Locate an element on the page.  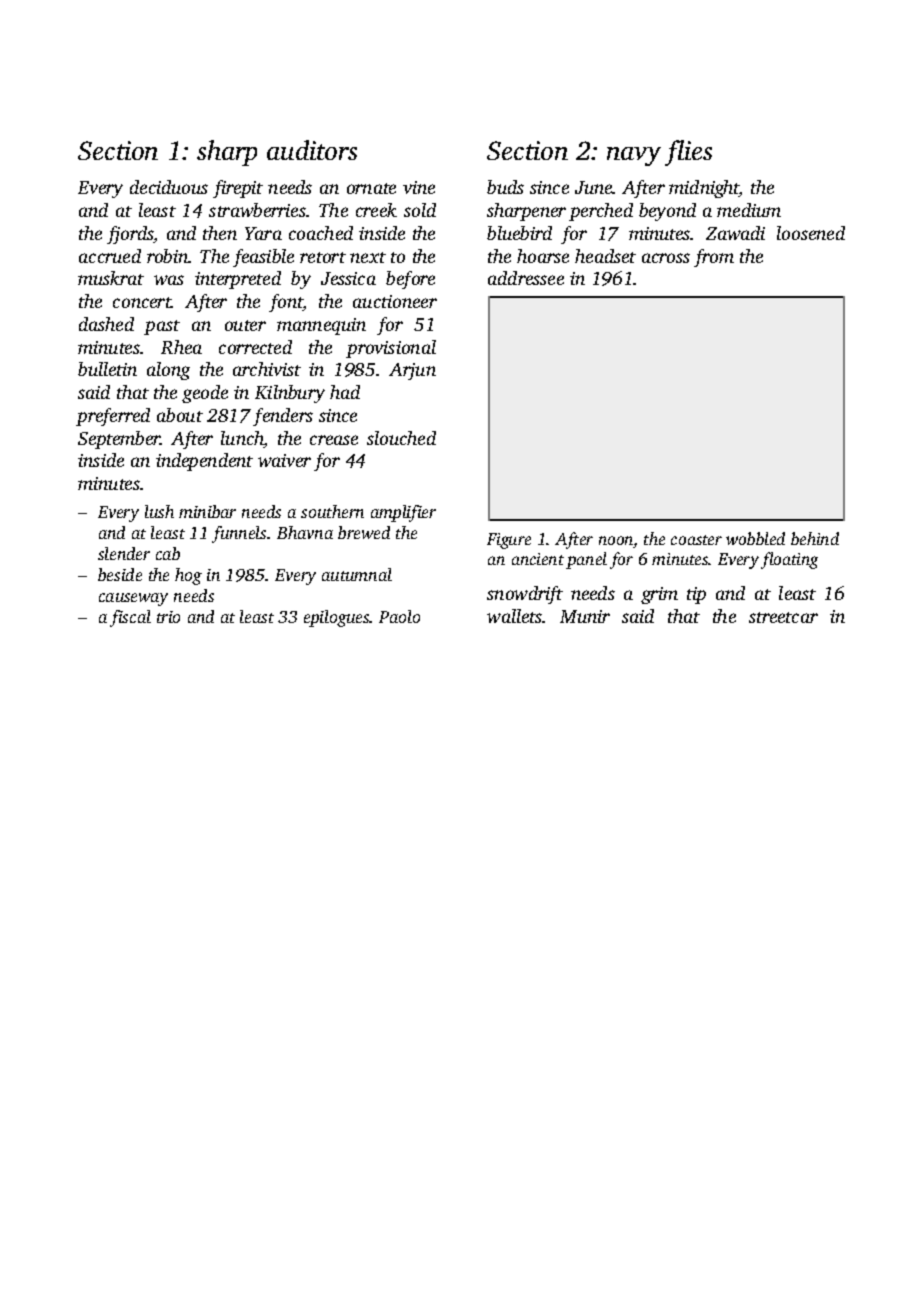
wobbled is located at coordinates (755, 538).
